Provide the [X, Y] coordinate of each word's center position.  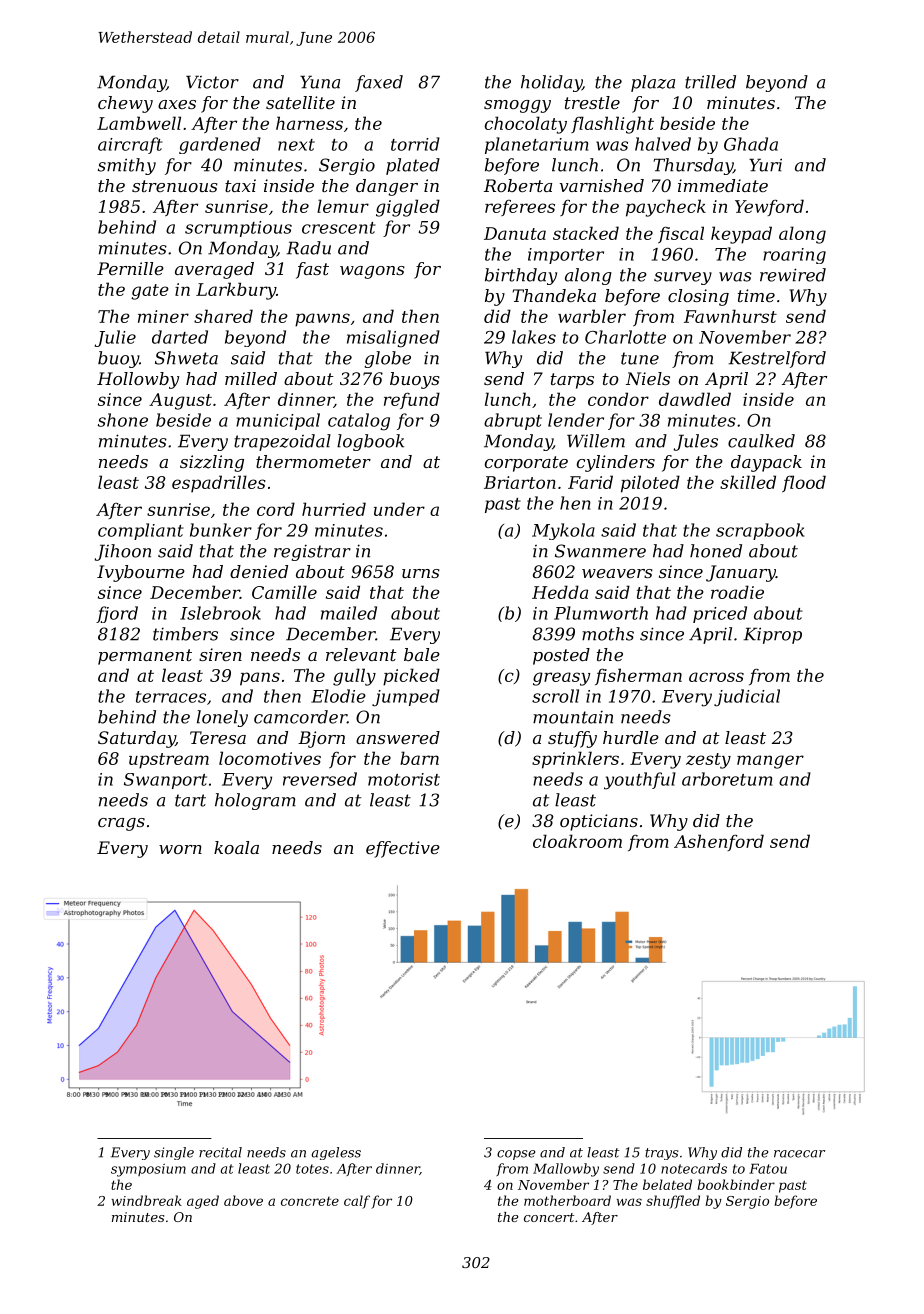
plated [413, 166]
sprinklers [575, 760]
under [399, 509]
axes [177, 104]
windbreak [147, 1200]
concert [549, 1217]
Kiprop [772, 635]
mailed [349, 613]
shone [123, 420]
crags [121, 824]
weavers [617, 573]
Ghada [751, 144]
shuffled [673, 1202]
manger [770, 762]
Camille [284, 592]
